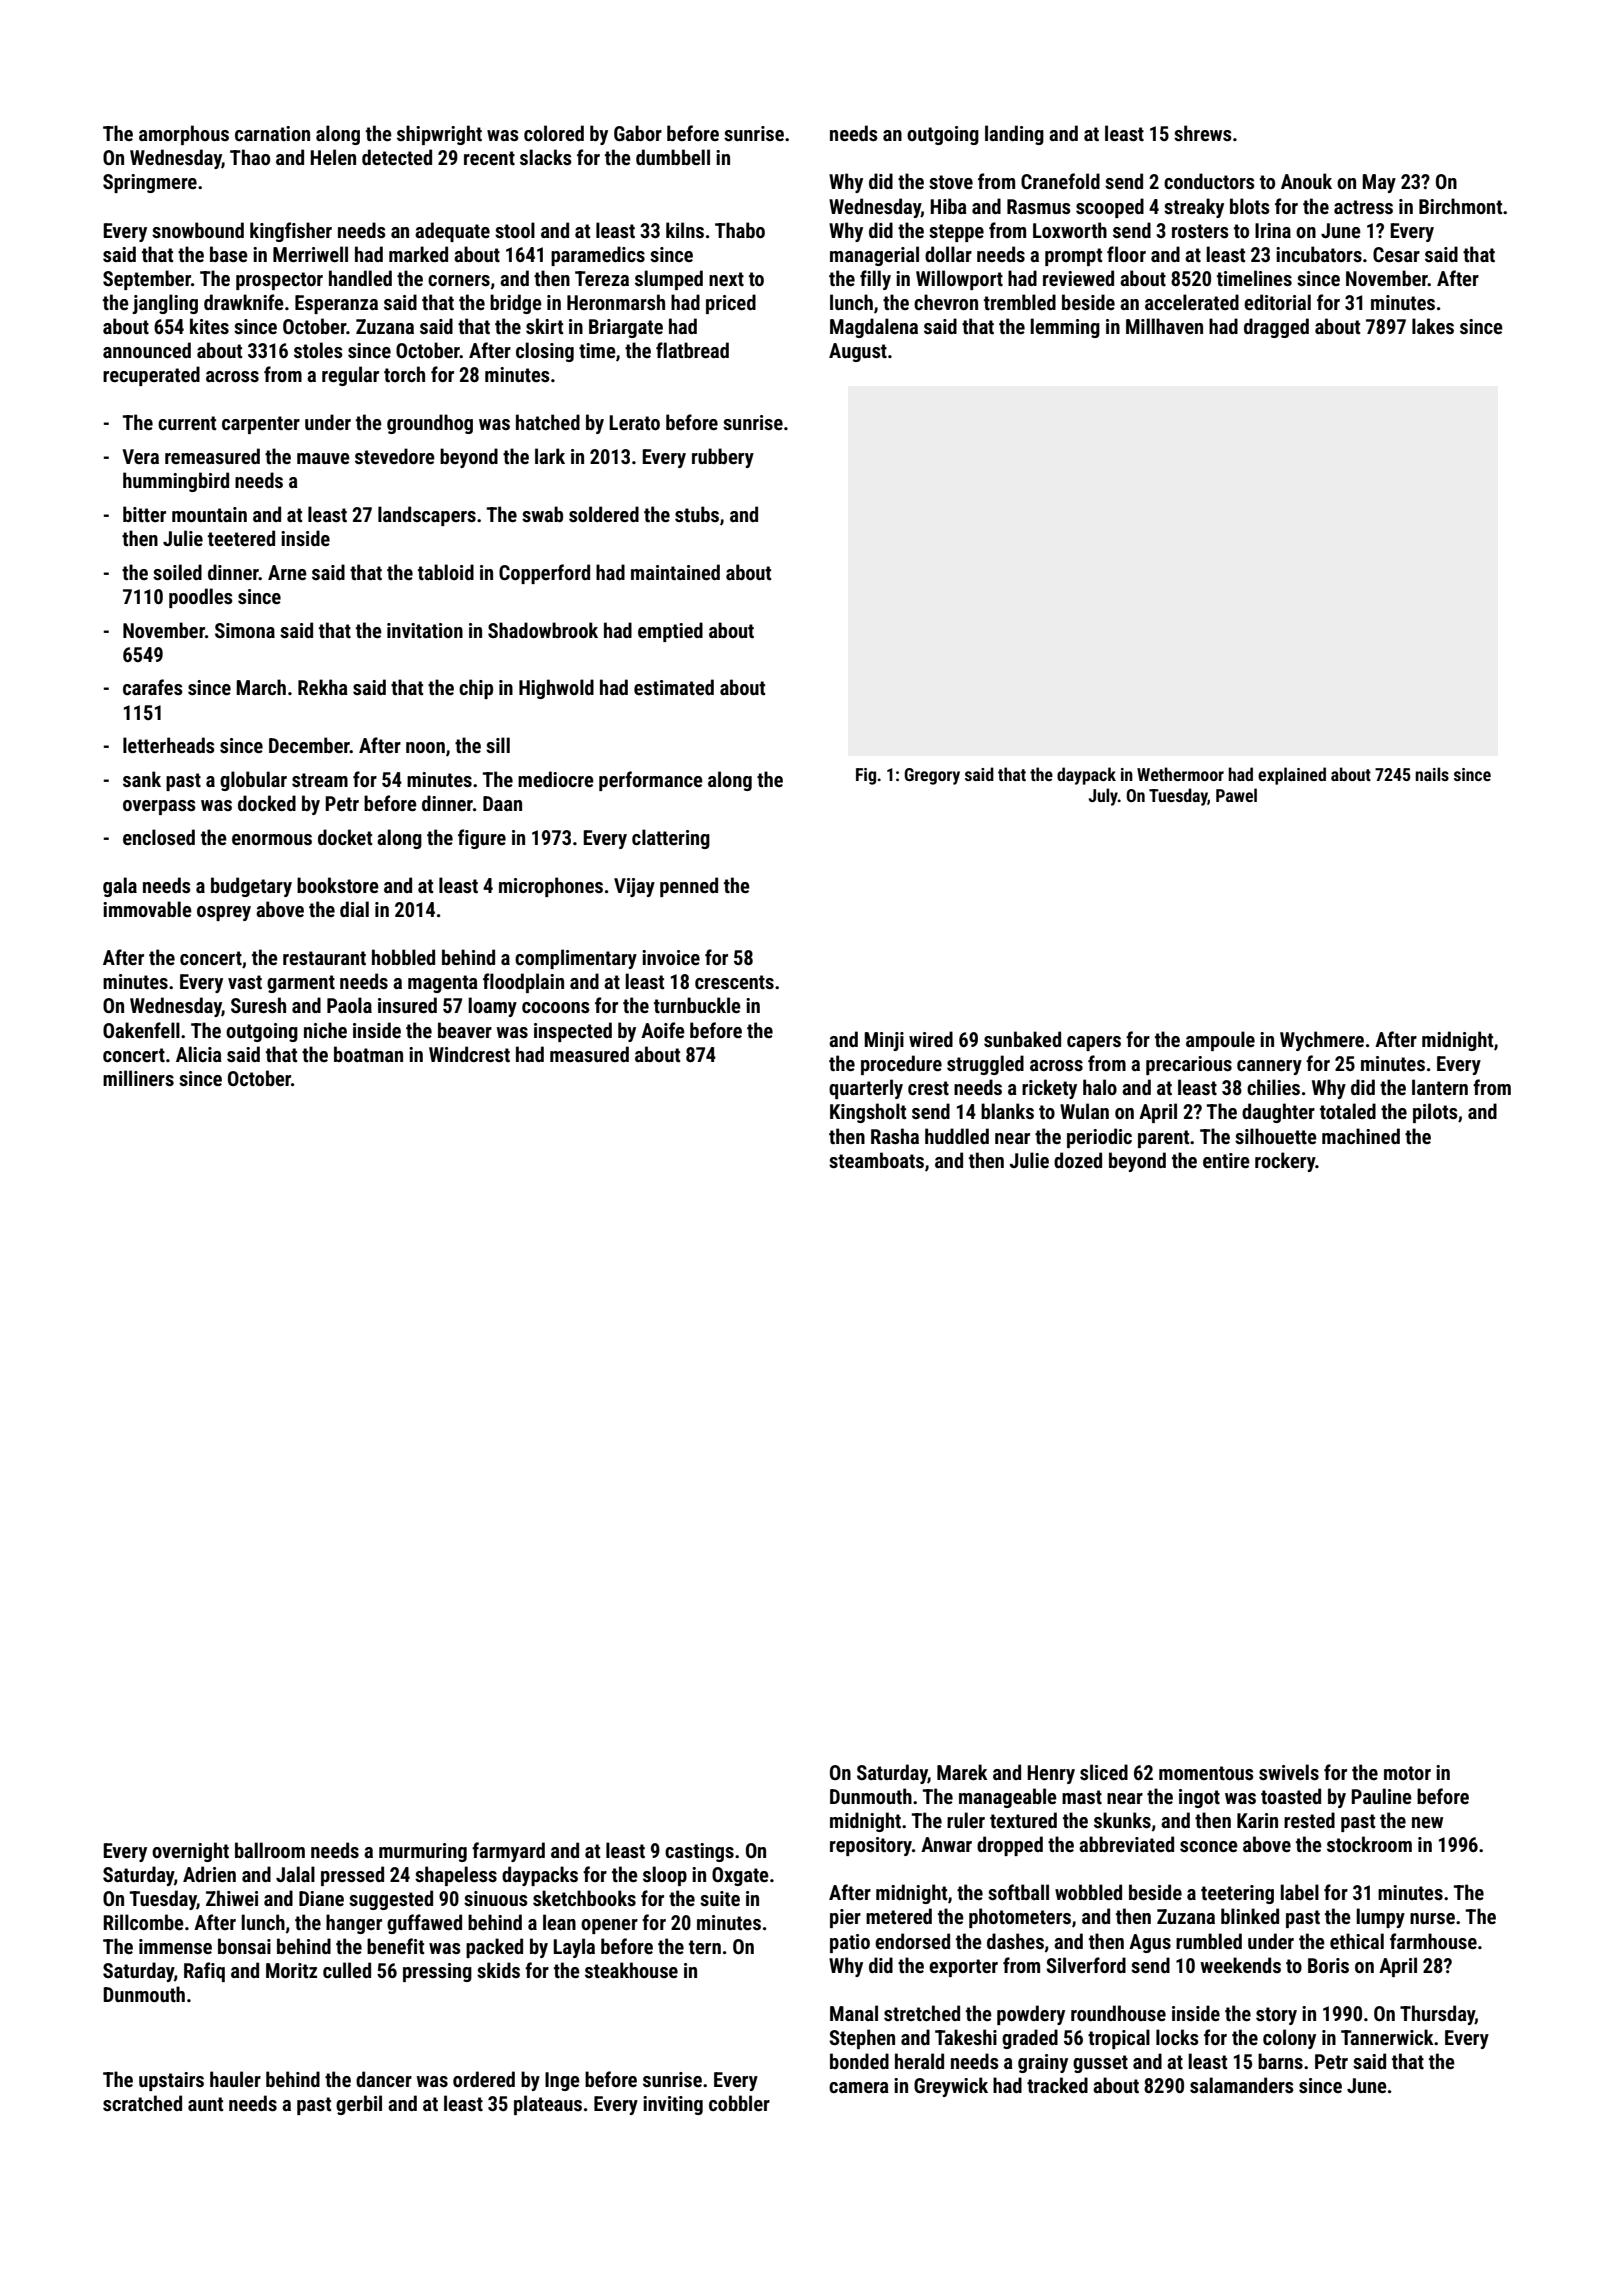 This screenshot has width=1620, height=2292. What do you see at coordinates (858, 352) in the screenshot?
I see `August` at bounding box center [858, 352].
